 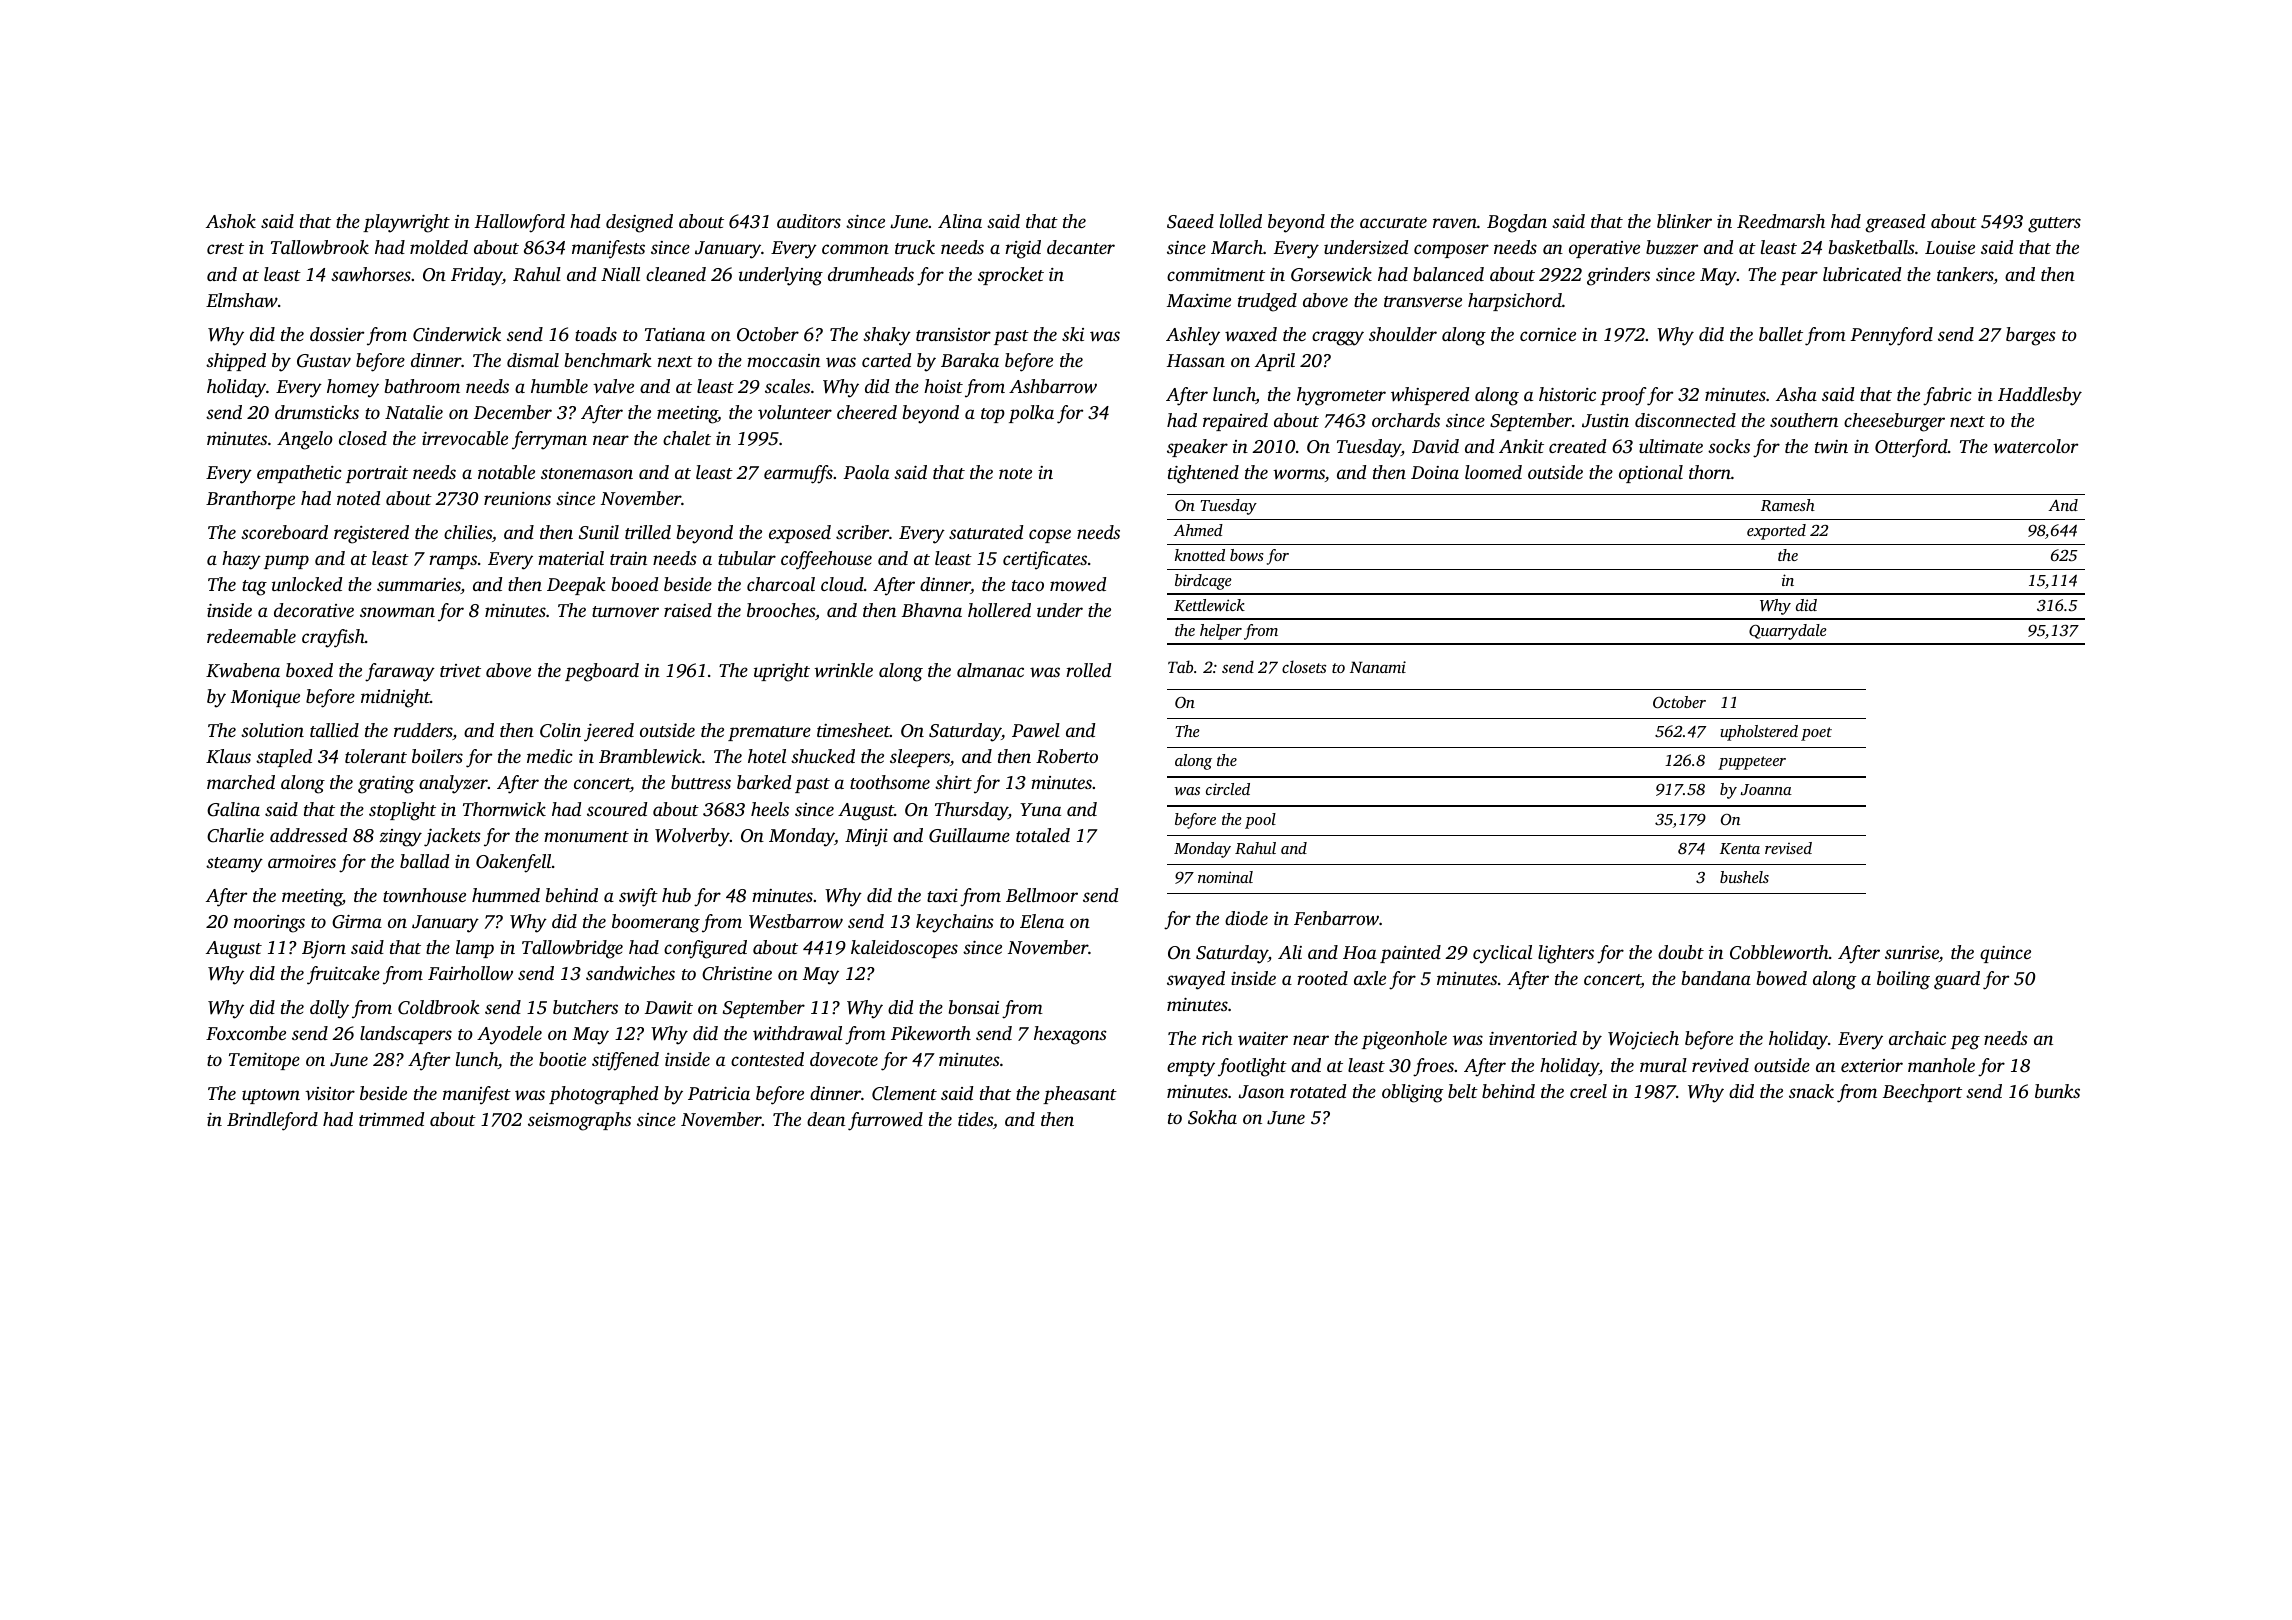 What do you see at coordinates (305, 440) in the screenshot?
I see `Angelo` at bounding box center [305, 440].
